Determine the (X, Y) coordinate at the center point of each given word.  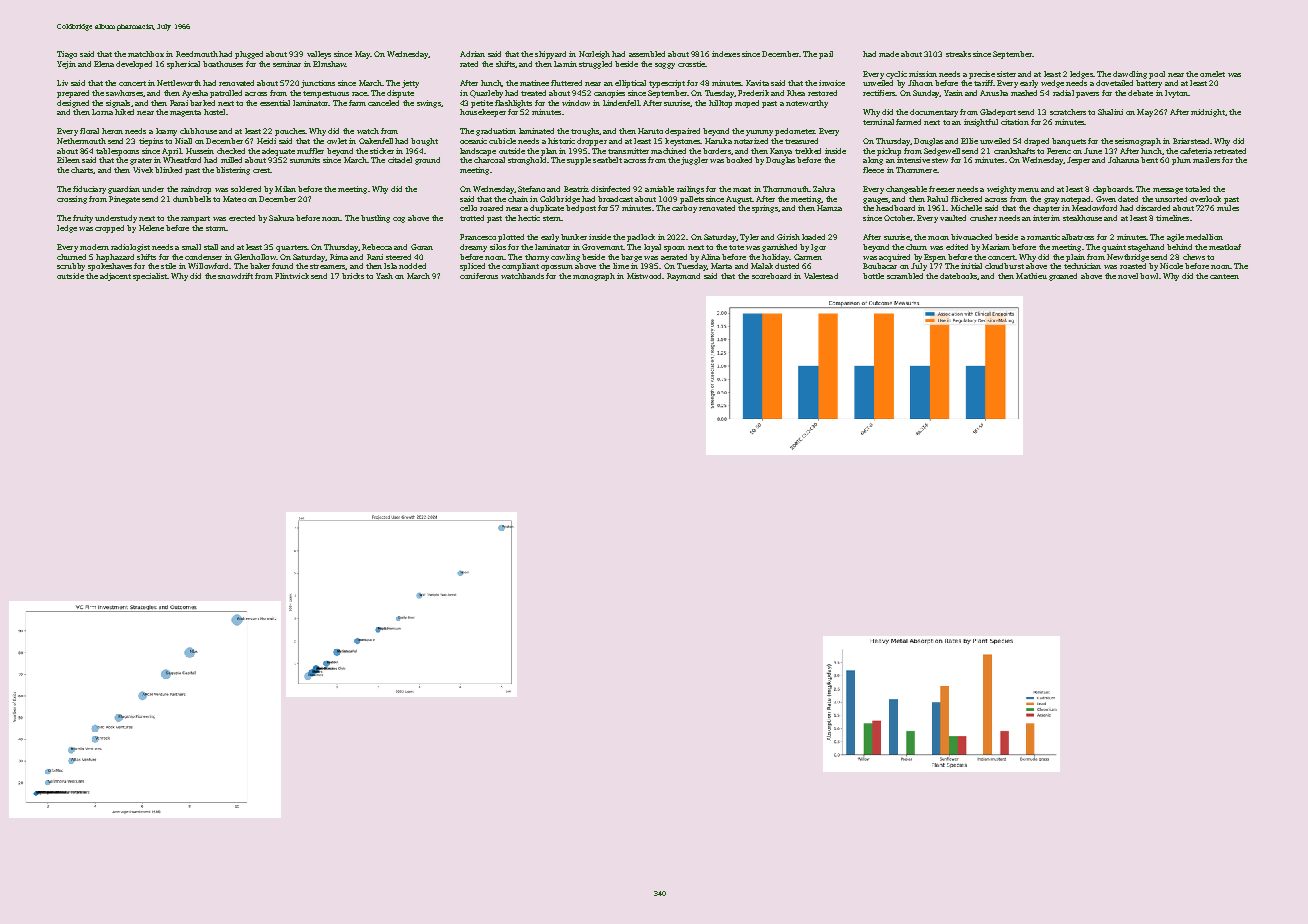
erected (242, 218)
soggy (665, 66)
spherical (183, 65)
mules (1228, 208)
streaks (958, 54)
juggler (694, 161)
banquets (1069, 142)
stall (211, 247)
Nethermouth (81, 141)
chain (518, 199)
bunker (574, 237)
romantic (1043, 237)
